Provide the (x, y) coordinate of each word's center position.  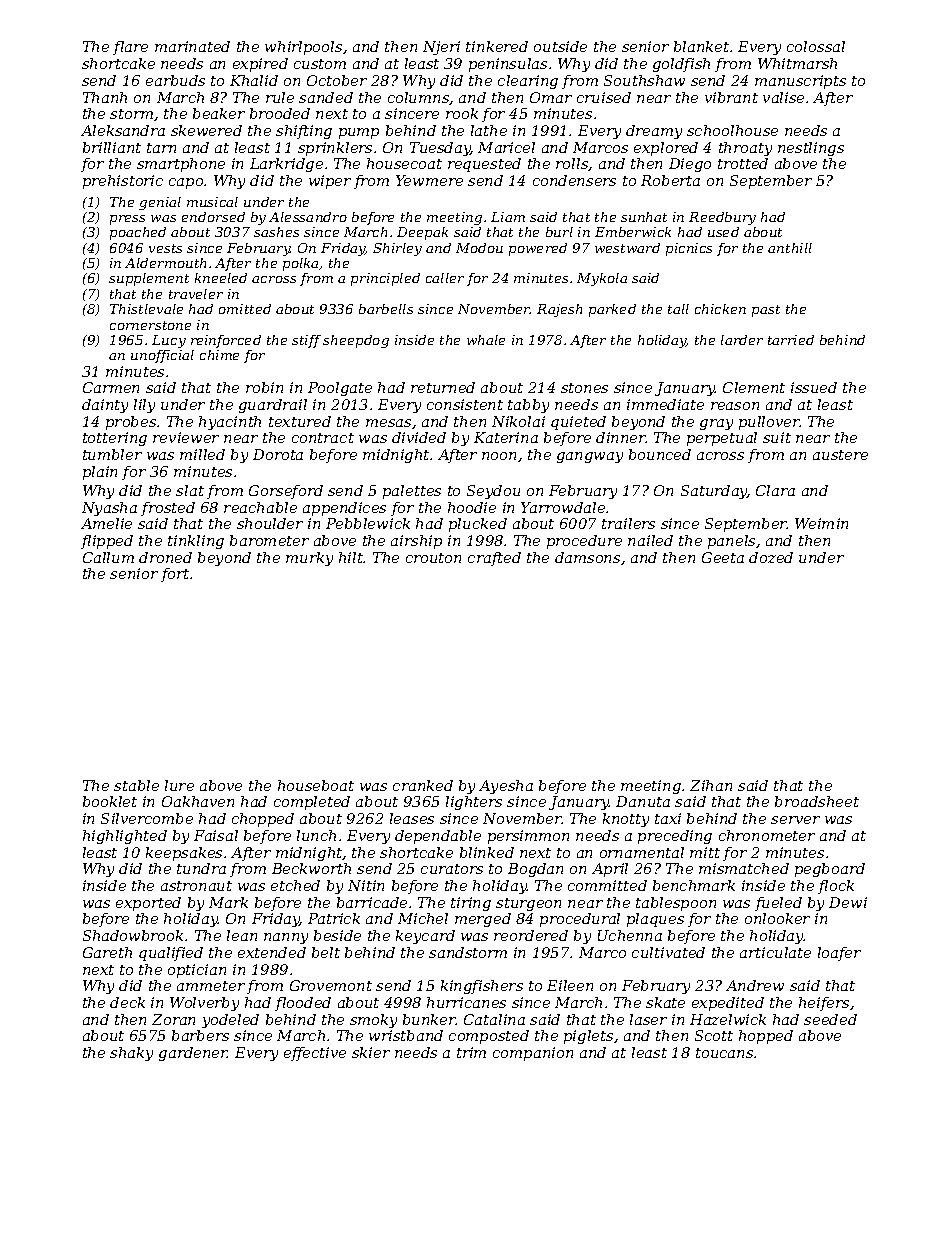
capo (186, 183)
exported (148, 904)
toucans (724, 1053)
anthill (790, 248)
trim (471, 1052)
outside (560, 46)
